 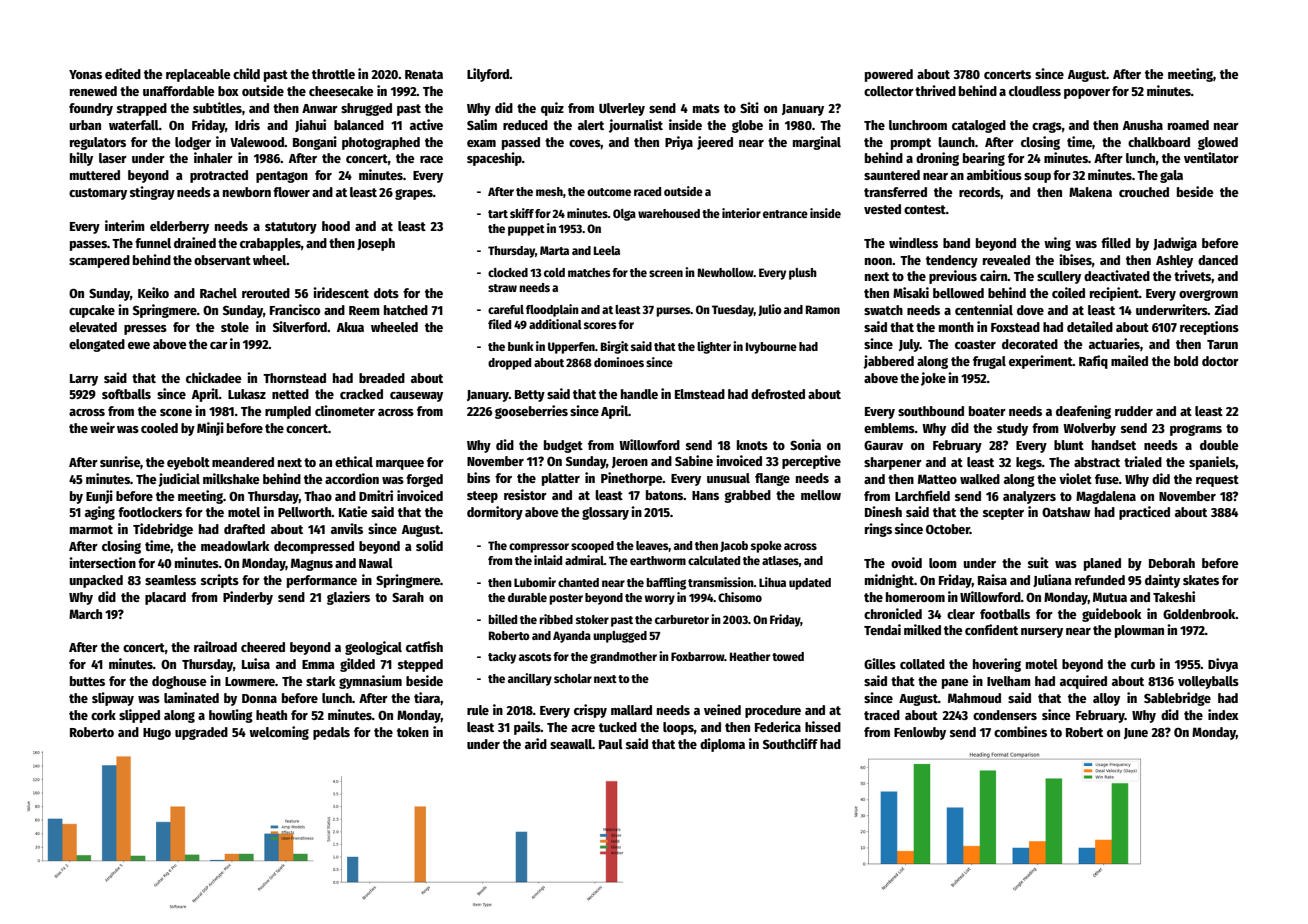 What do you see at coordinates (376, 244) in the page?
I see `Joseph` at bounding box center [376, 244].
